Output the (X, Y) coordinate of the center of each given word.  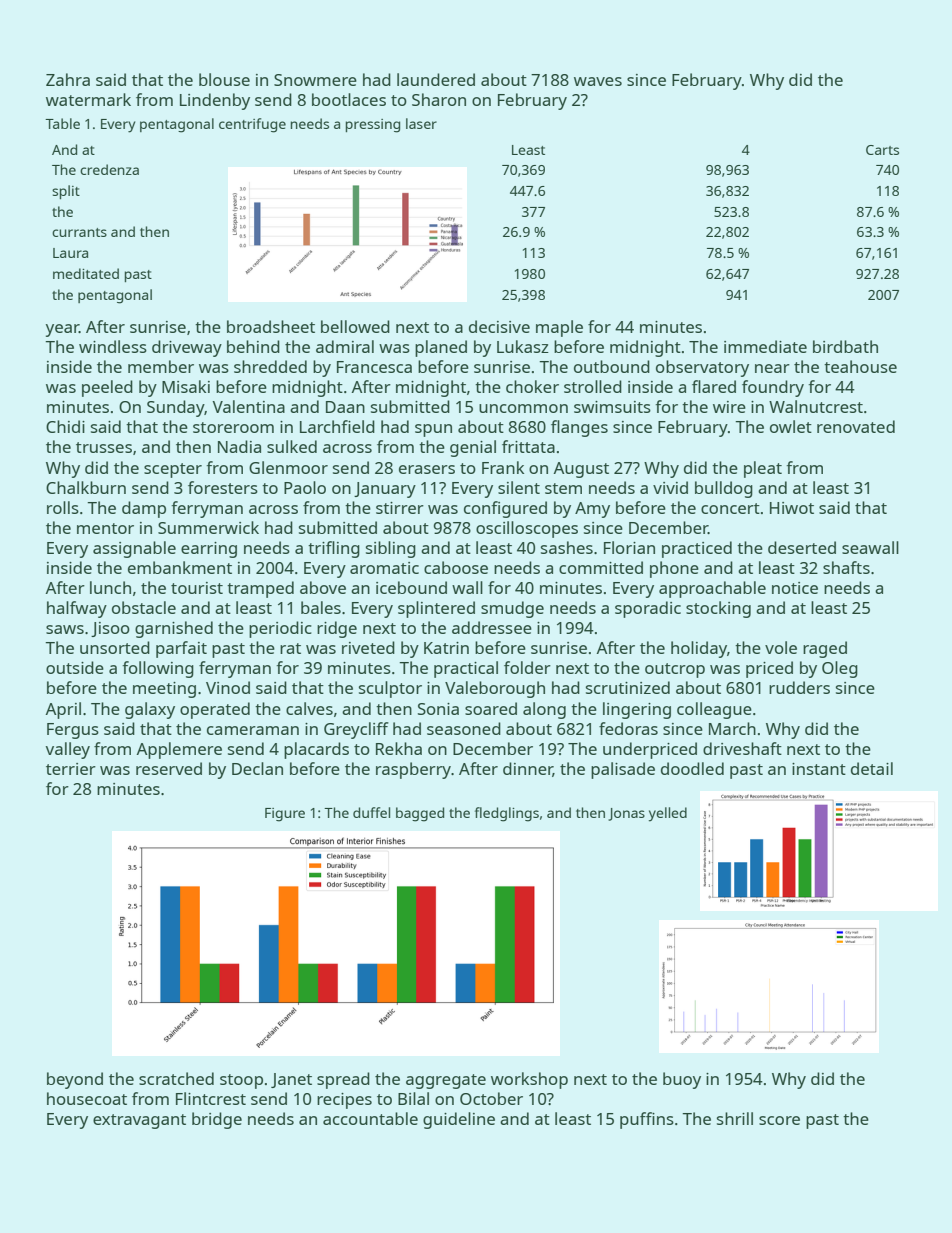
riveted (368, 647)
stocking (718, 609)
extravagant (139, 1121)
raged (825, 649)
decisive (499, 326)
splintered (436, 609)
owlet (791, 426)
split (66, 192)
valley (68, 750)
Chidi (65, 426)
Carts (882, 150)
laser (421, 123)
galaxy (150, 710)
